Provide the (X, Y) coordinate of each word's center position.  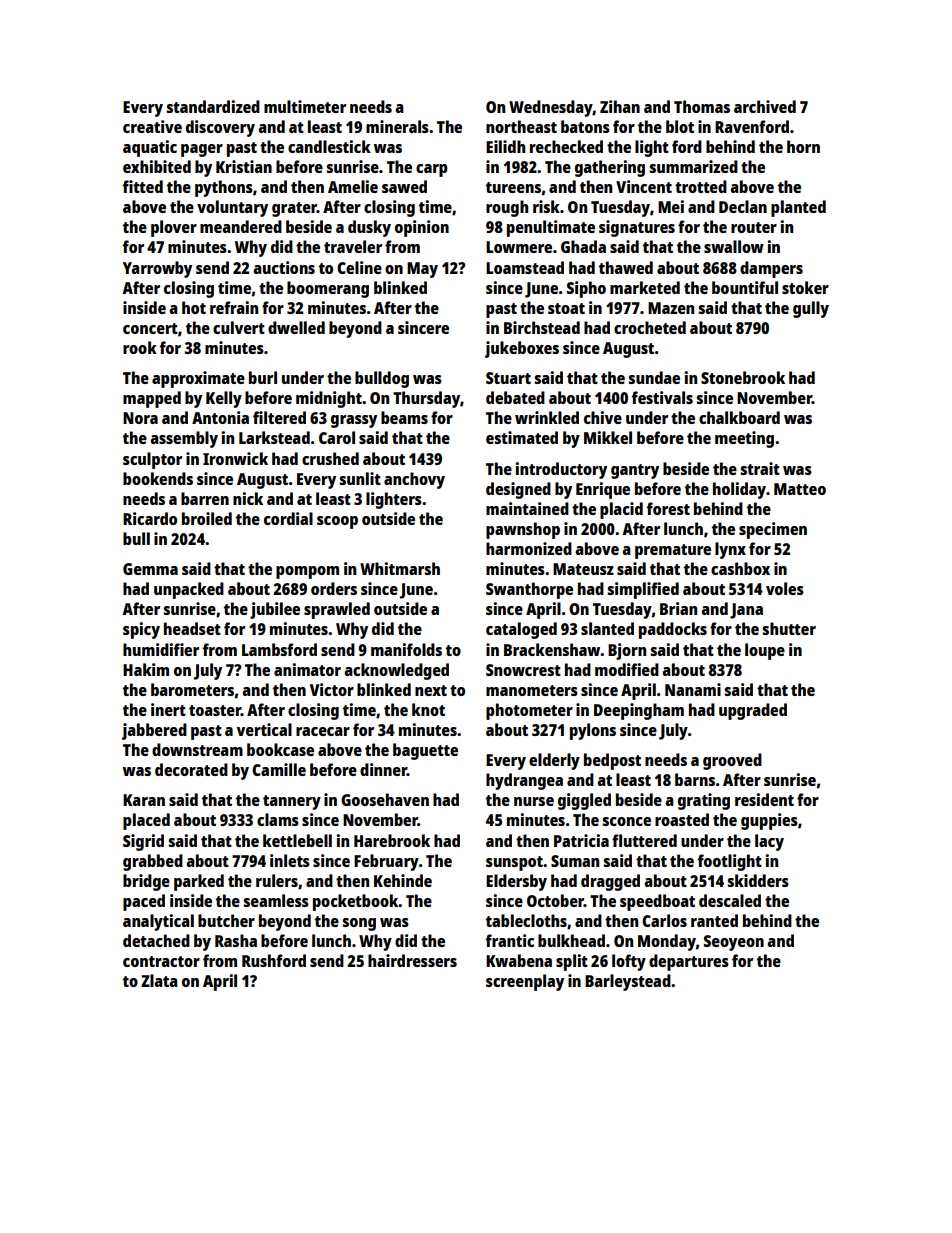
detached (156, 940)
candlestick (329, 146)
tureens (513, 187)
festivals (662, 397)
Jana (746, 611)
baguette (425, 751)
